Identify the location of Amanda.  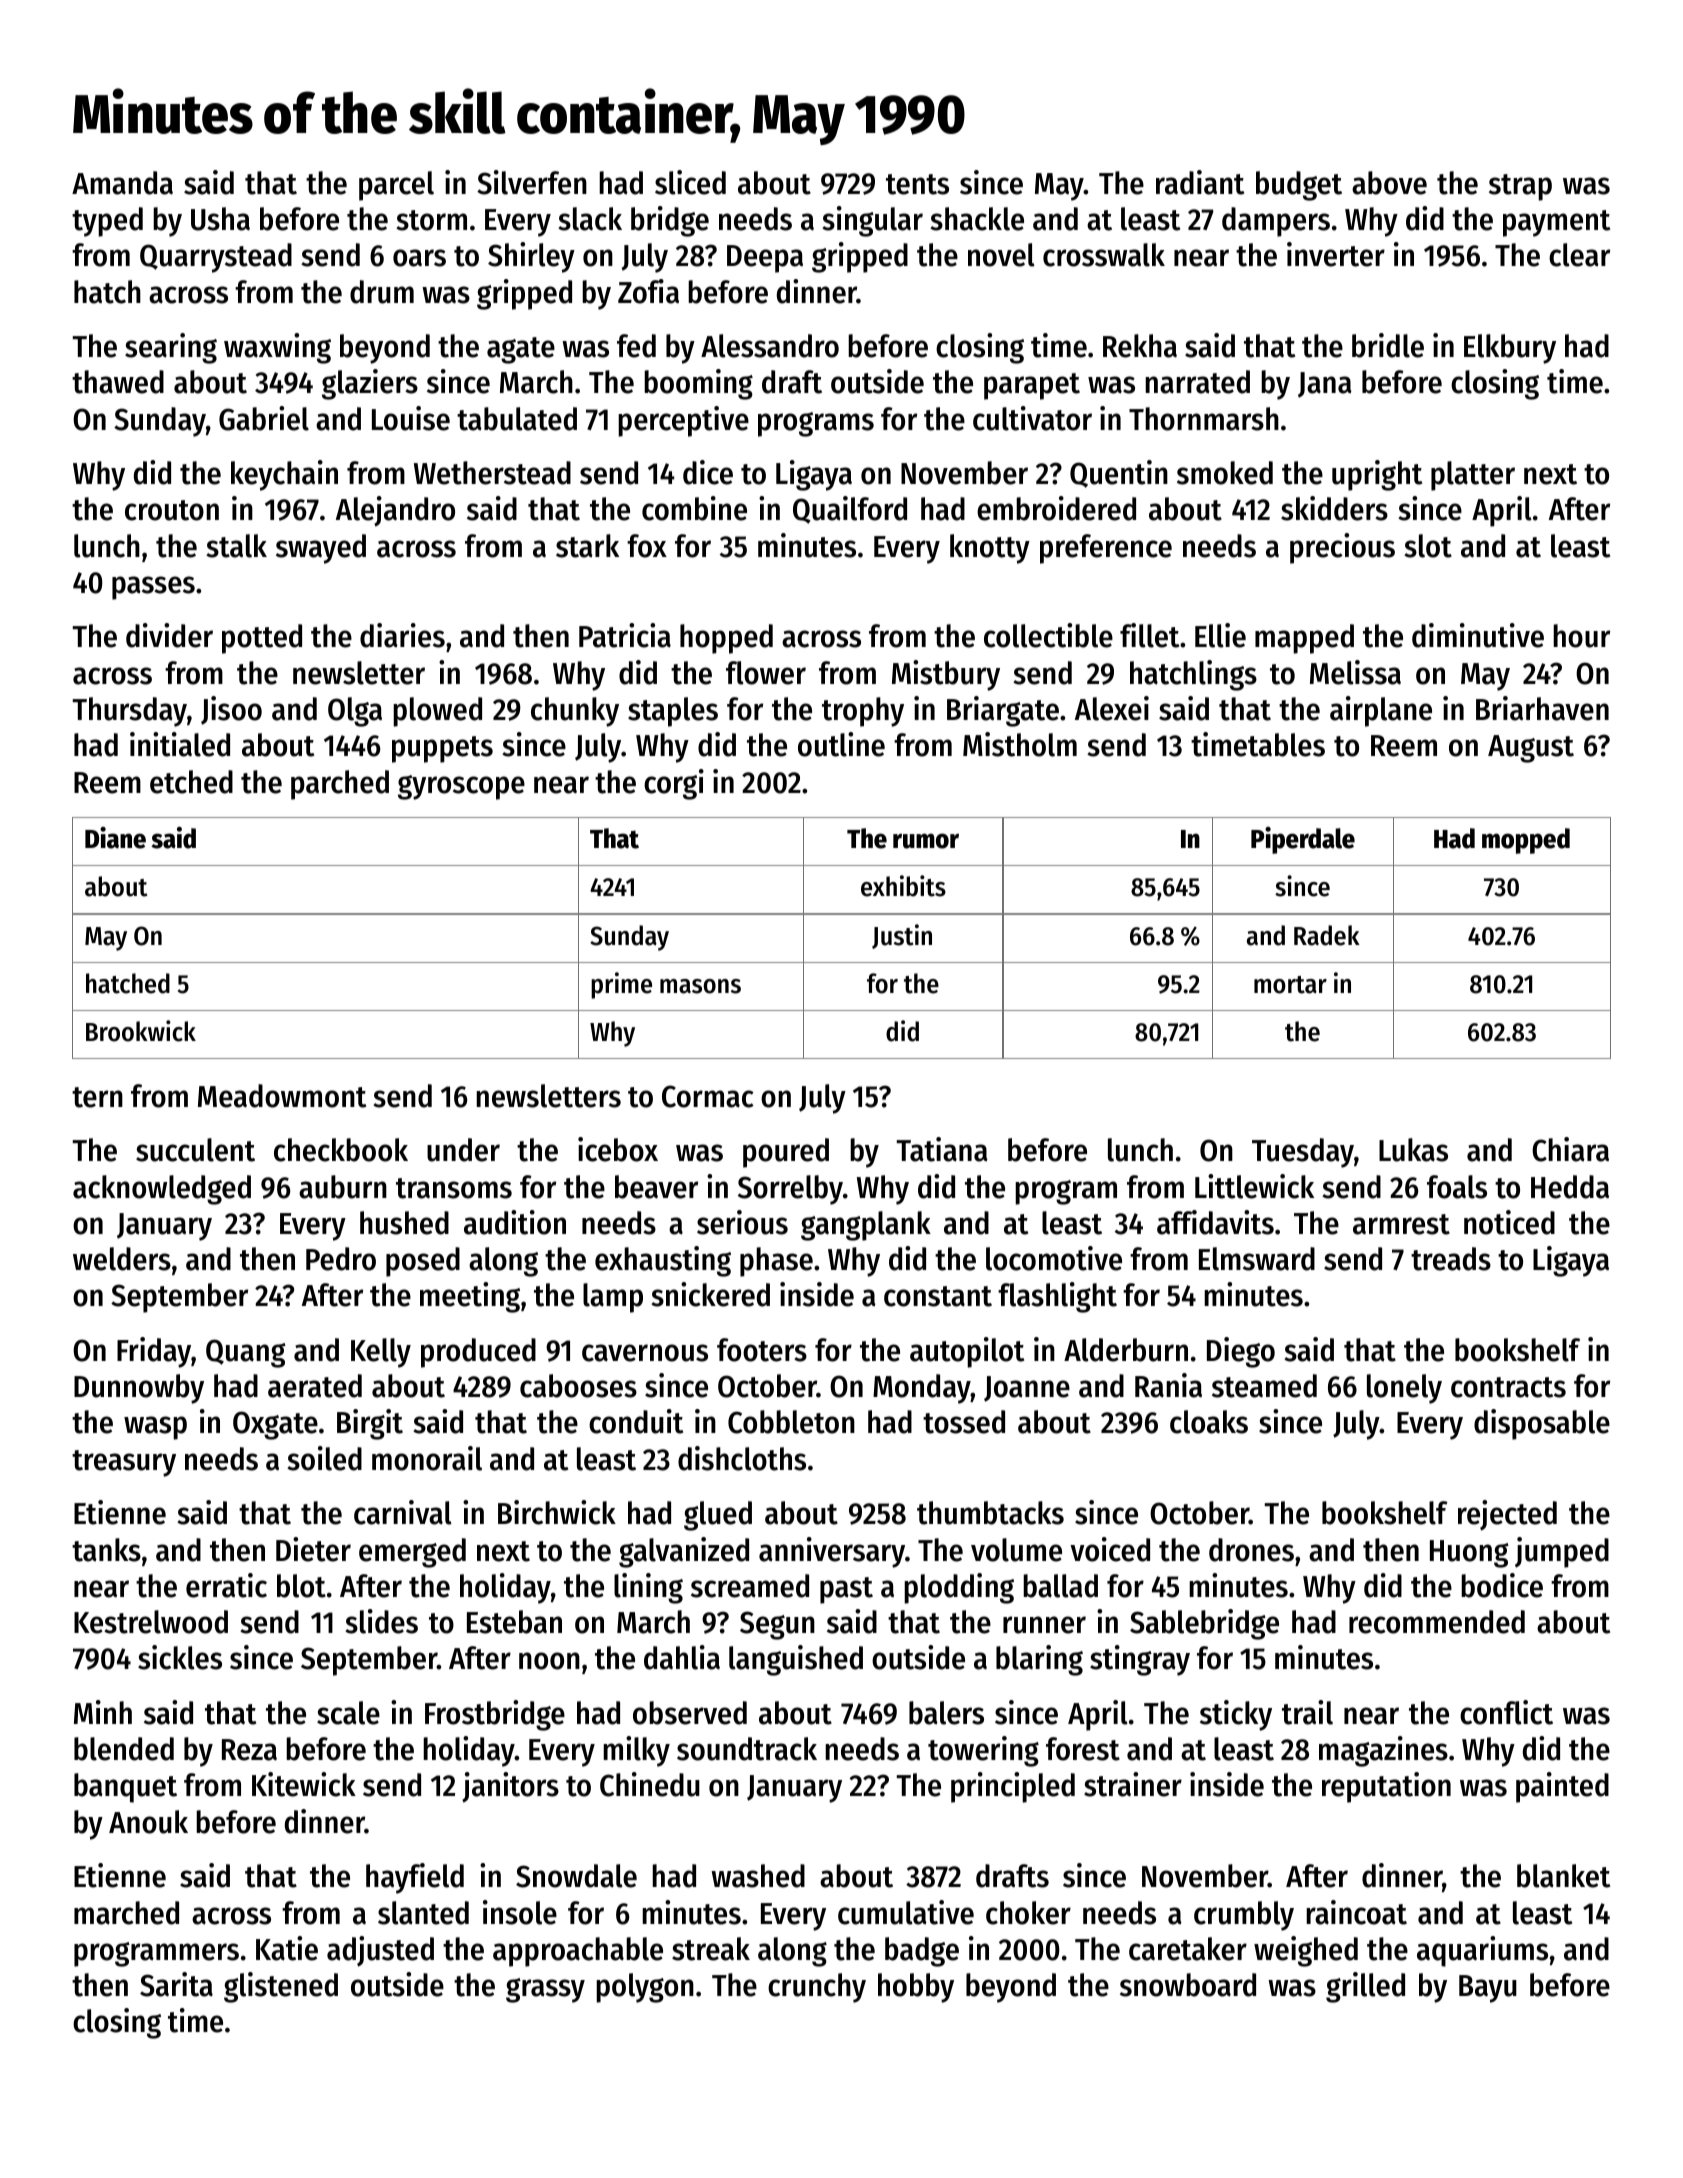
(122, 183).
